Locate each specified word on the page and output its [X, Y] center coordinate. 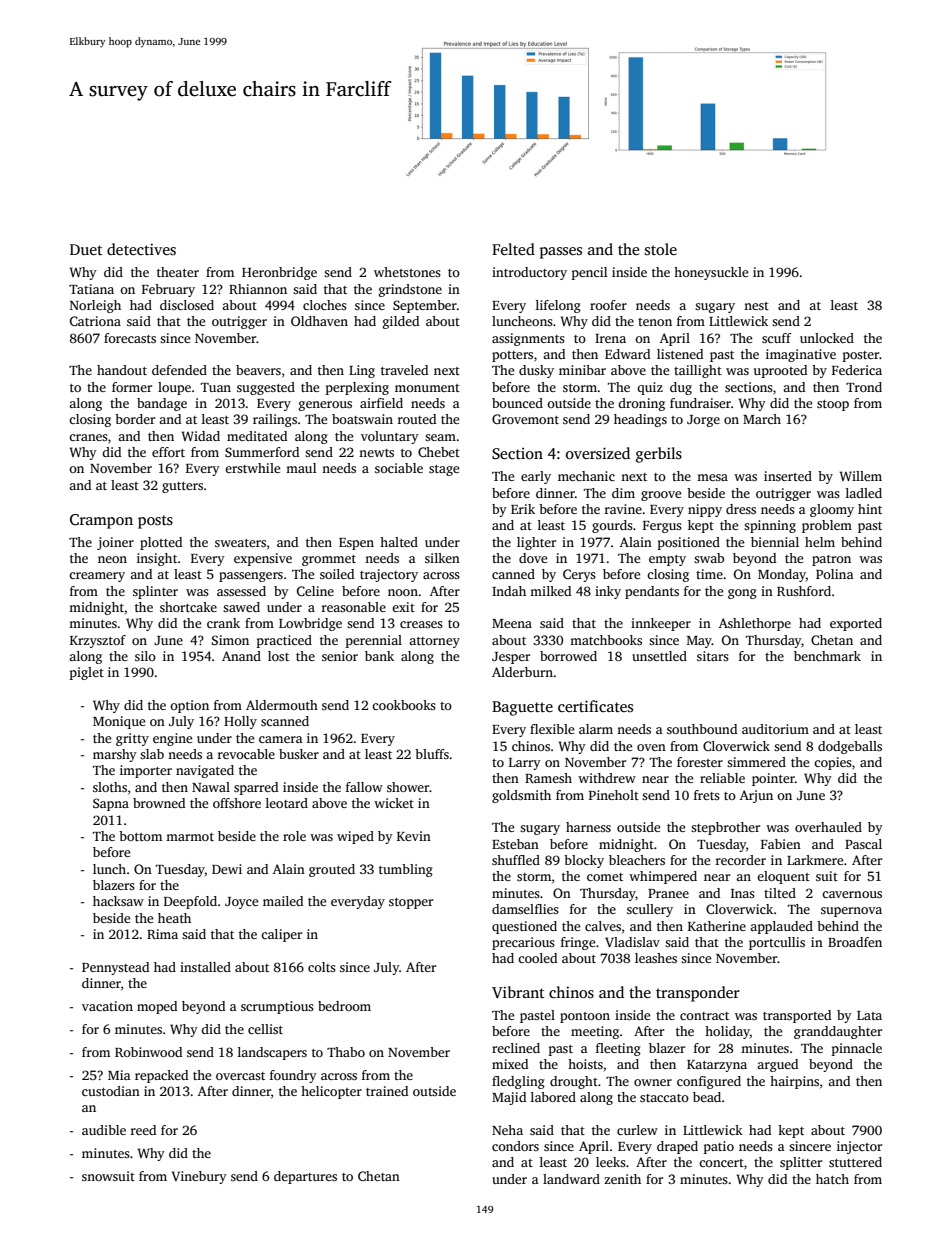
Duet [86, 249]
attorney [434, 642]
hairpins [794, 1082]
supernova [851, 912]
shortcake [188, 607]
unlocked [827, 338]
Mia [119, 1075]
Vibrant [518, 992]
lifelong [558, 306]
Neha [507, 1130]
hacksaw [118, 901]
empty [667, 560]
